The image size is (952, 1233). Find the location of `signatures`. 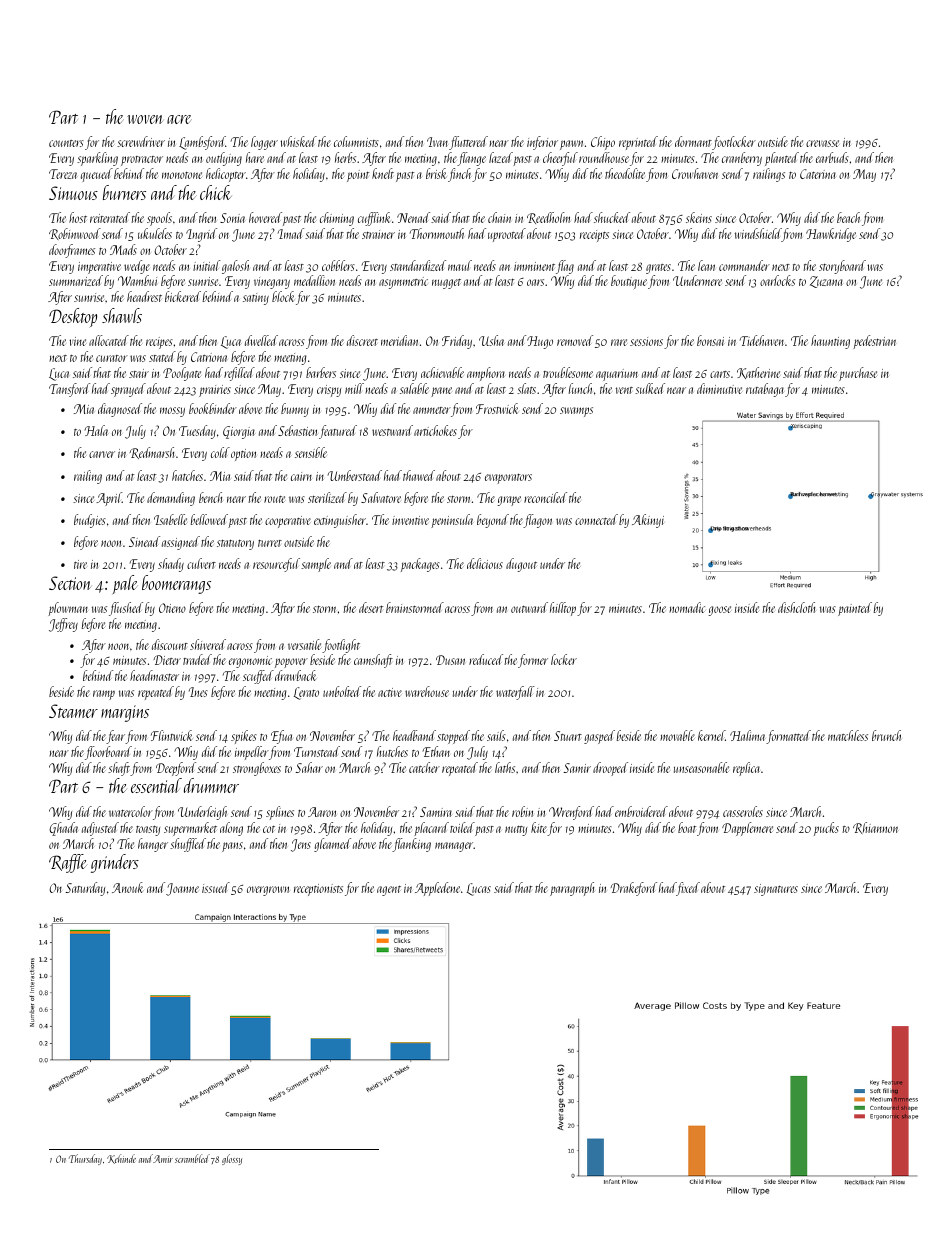

signatures is located at coordinates (776, 890).
